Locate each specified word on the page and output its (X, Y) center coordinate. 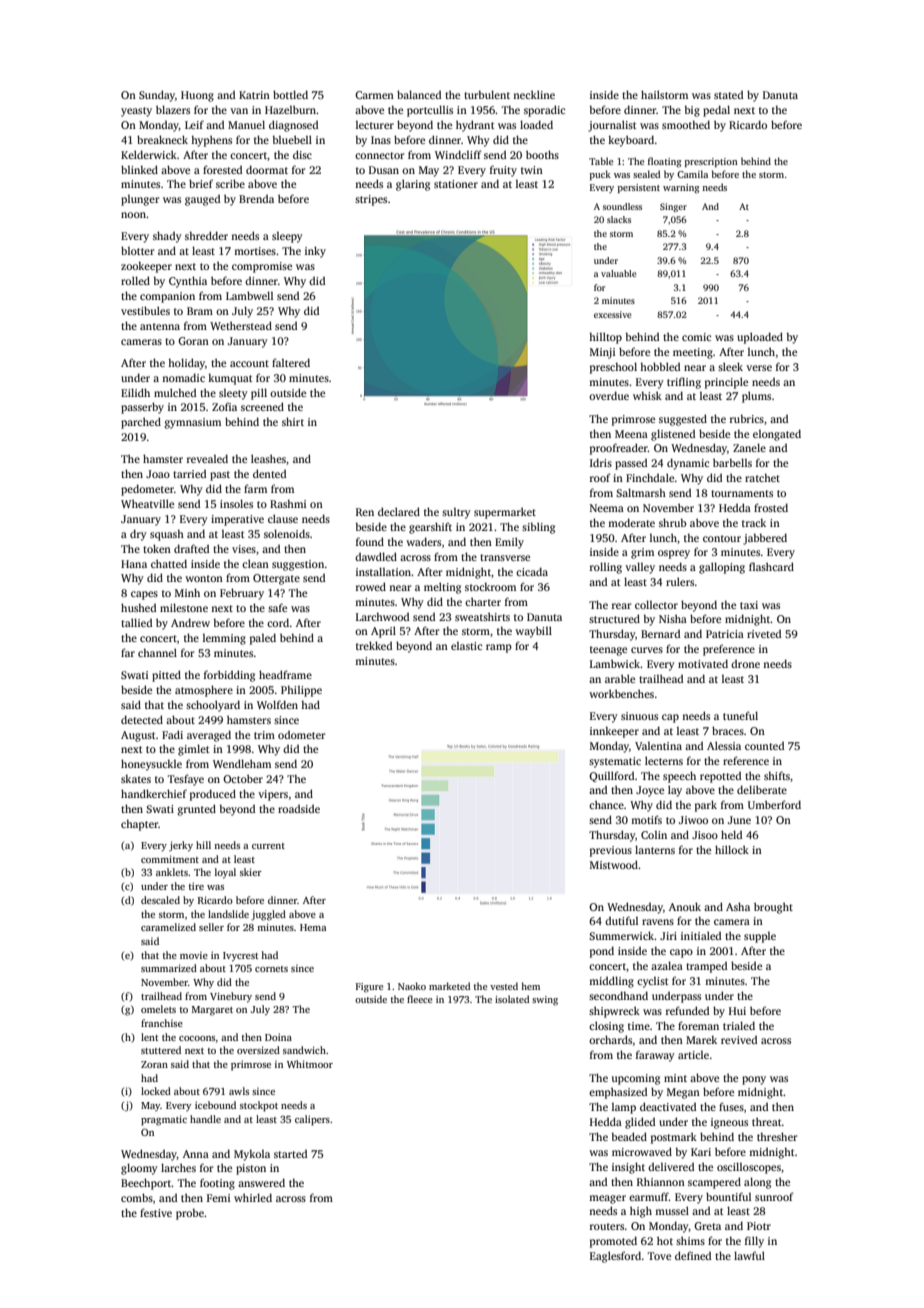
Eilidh (135, 392)
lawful (749, 1255)
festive (156, 1212)
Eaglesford (615, 1257)
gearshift (430, 528)
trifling (684, 383)
